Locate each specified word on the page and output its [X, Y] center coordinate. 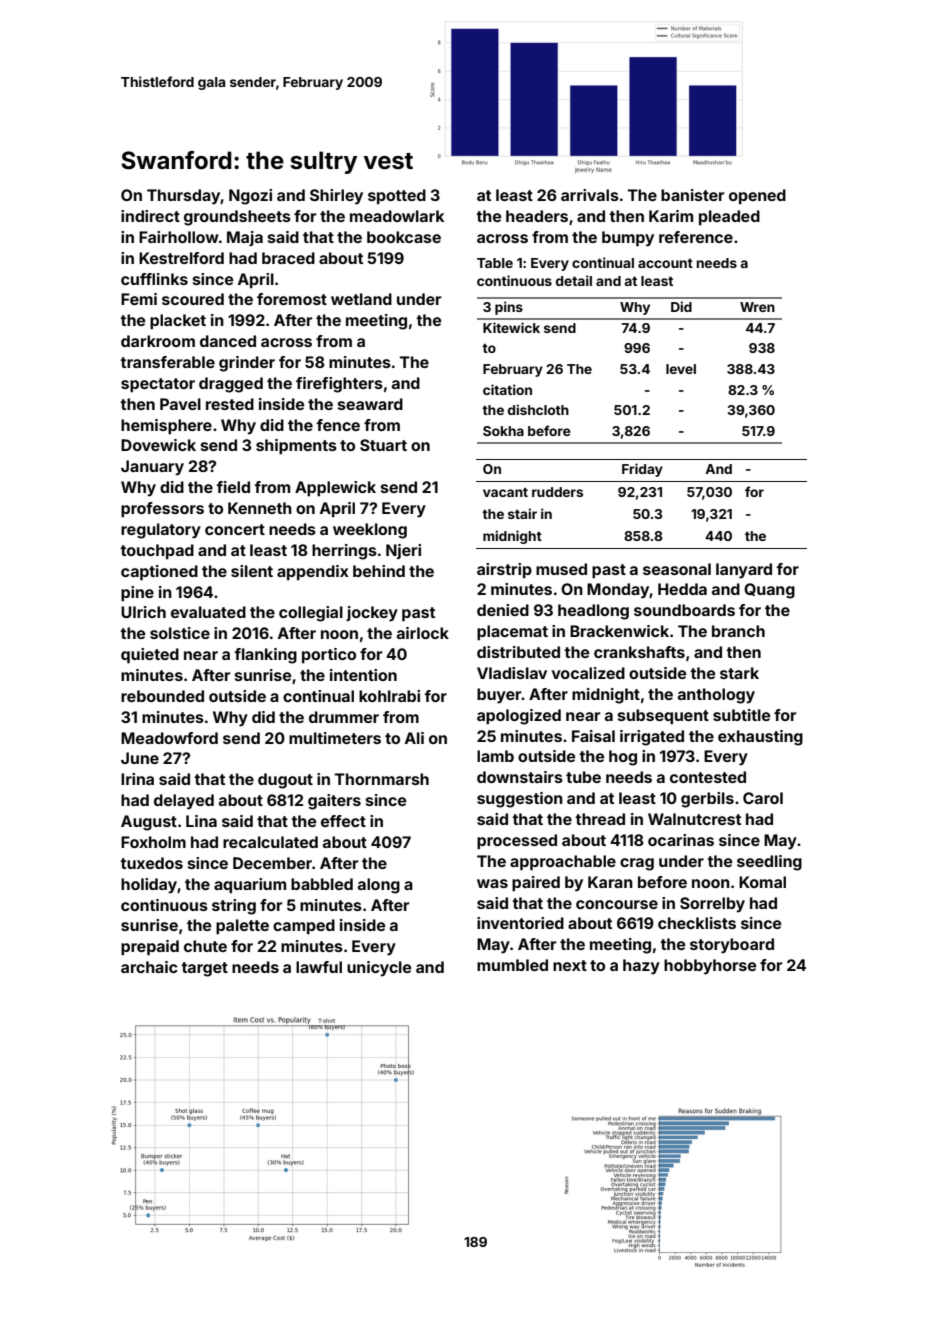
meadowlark [397, 216]
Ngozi [250, 197]
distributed [518, 652]
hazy [641, 967]
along [379, 886]
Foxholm [153, 842]
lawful [319, 967]
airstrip [504, 570]
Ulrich [143, 612]
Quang [769, 591]
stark [739, 673]
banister [693, 195]
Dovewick [158, 445]
